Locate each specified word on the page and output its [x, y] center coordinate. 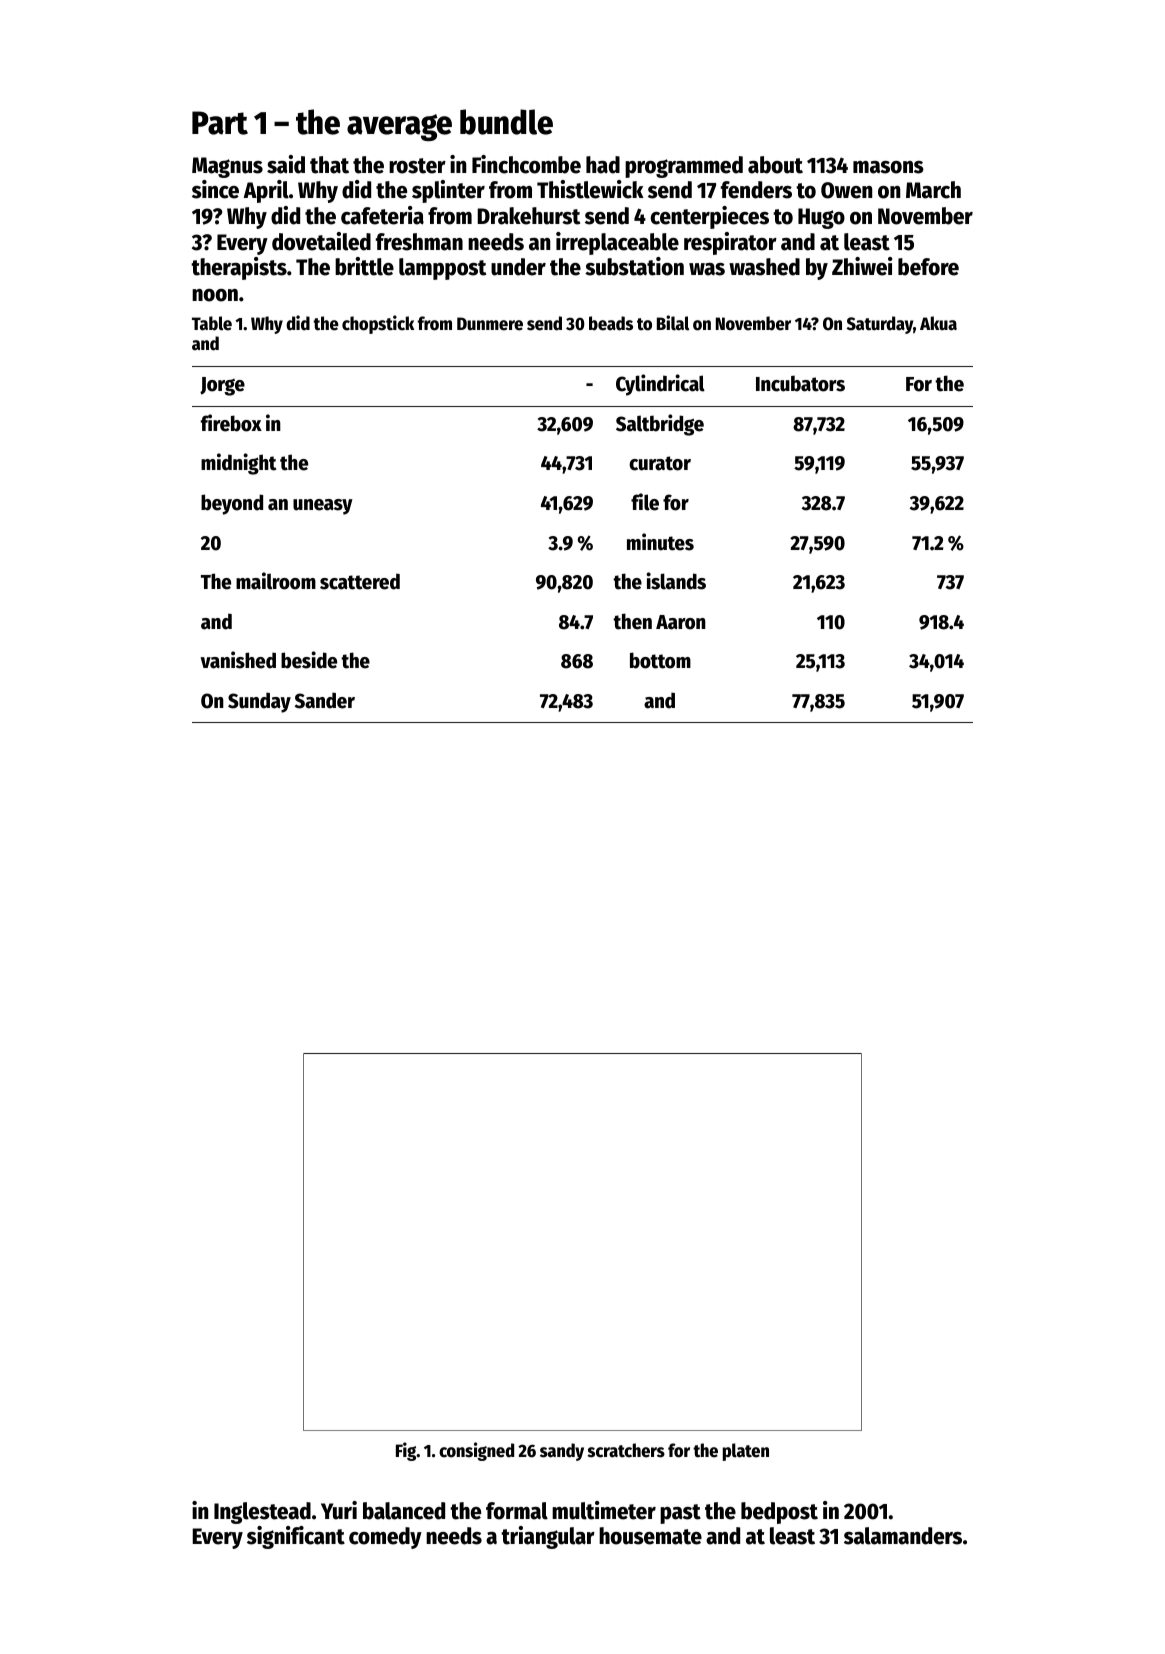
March [933, 190]
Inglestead [262, 1513]
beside [309, 660]
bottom [660, 660]
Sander [325, 700]
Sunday [259, 702]
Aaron [681, 622]
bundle [506, 122]
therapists [239, 268]
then [632, 621]
